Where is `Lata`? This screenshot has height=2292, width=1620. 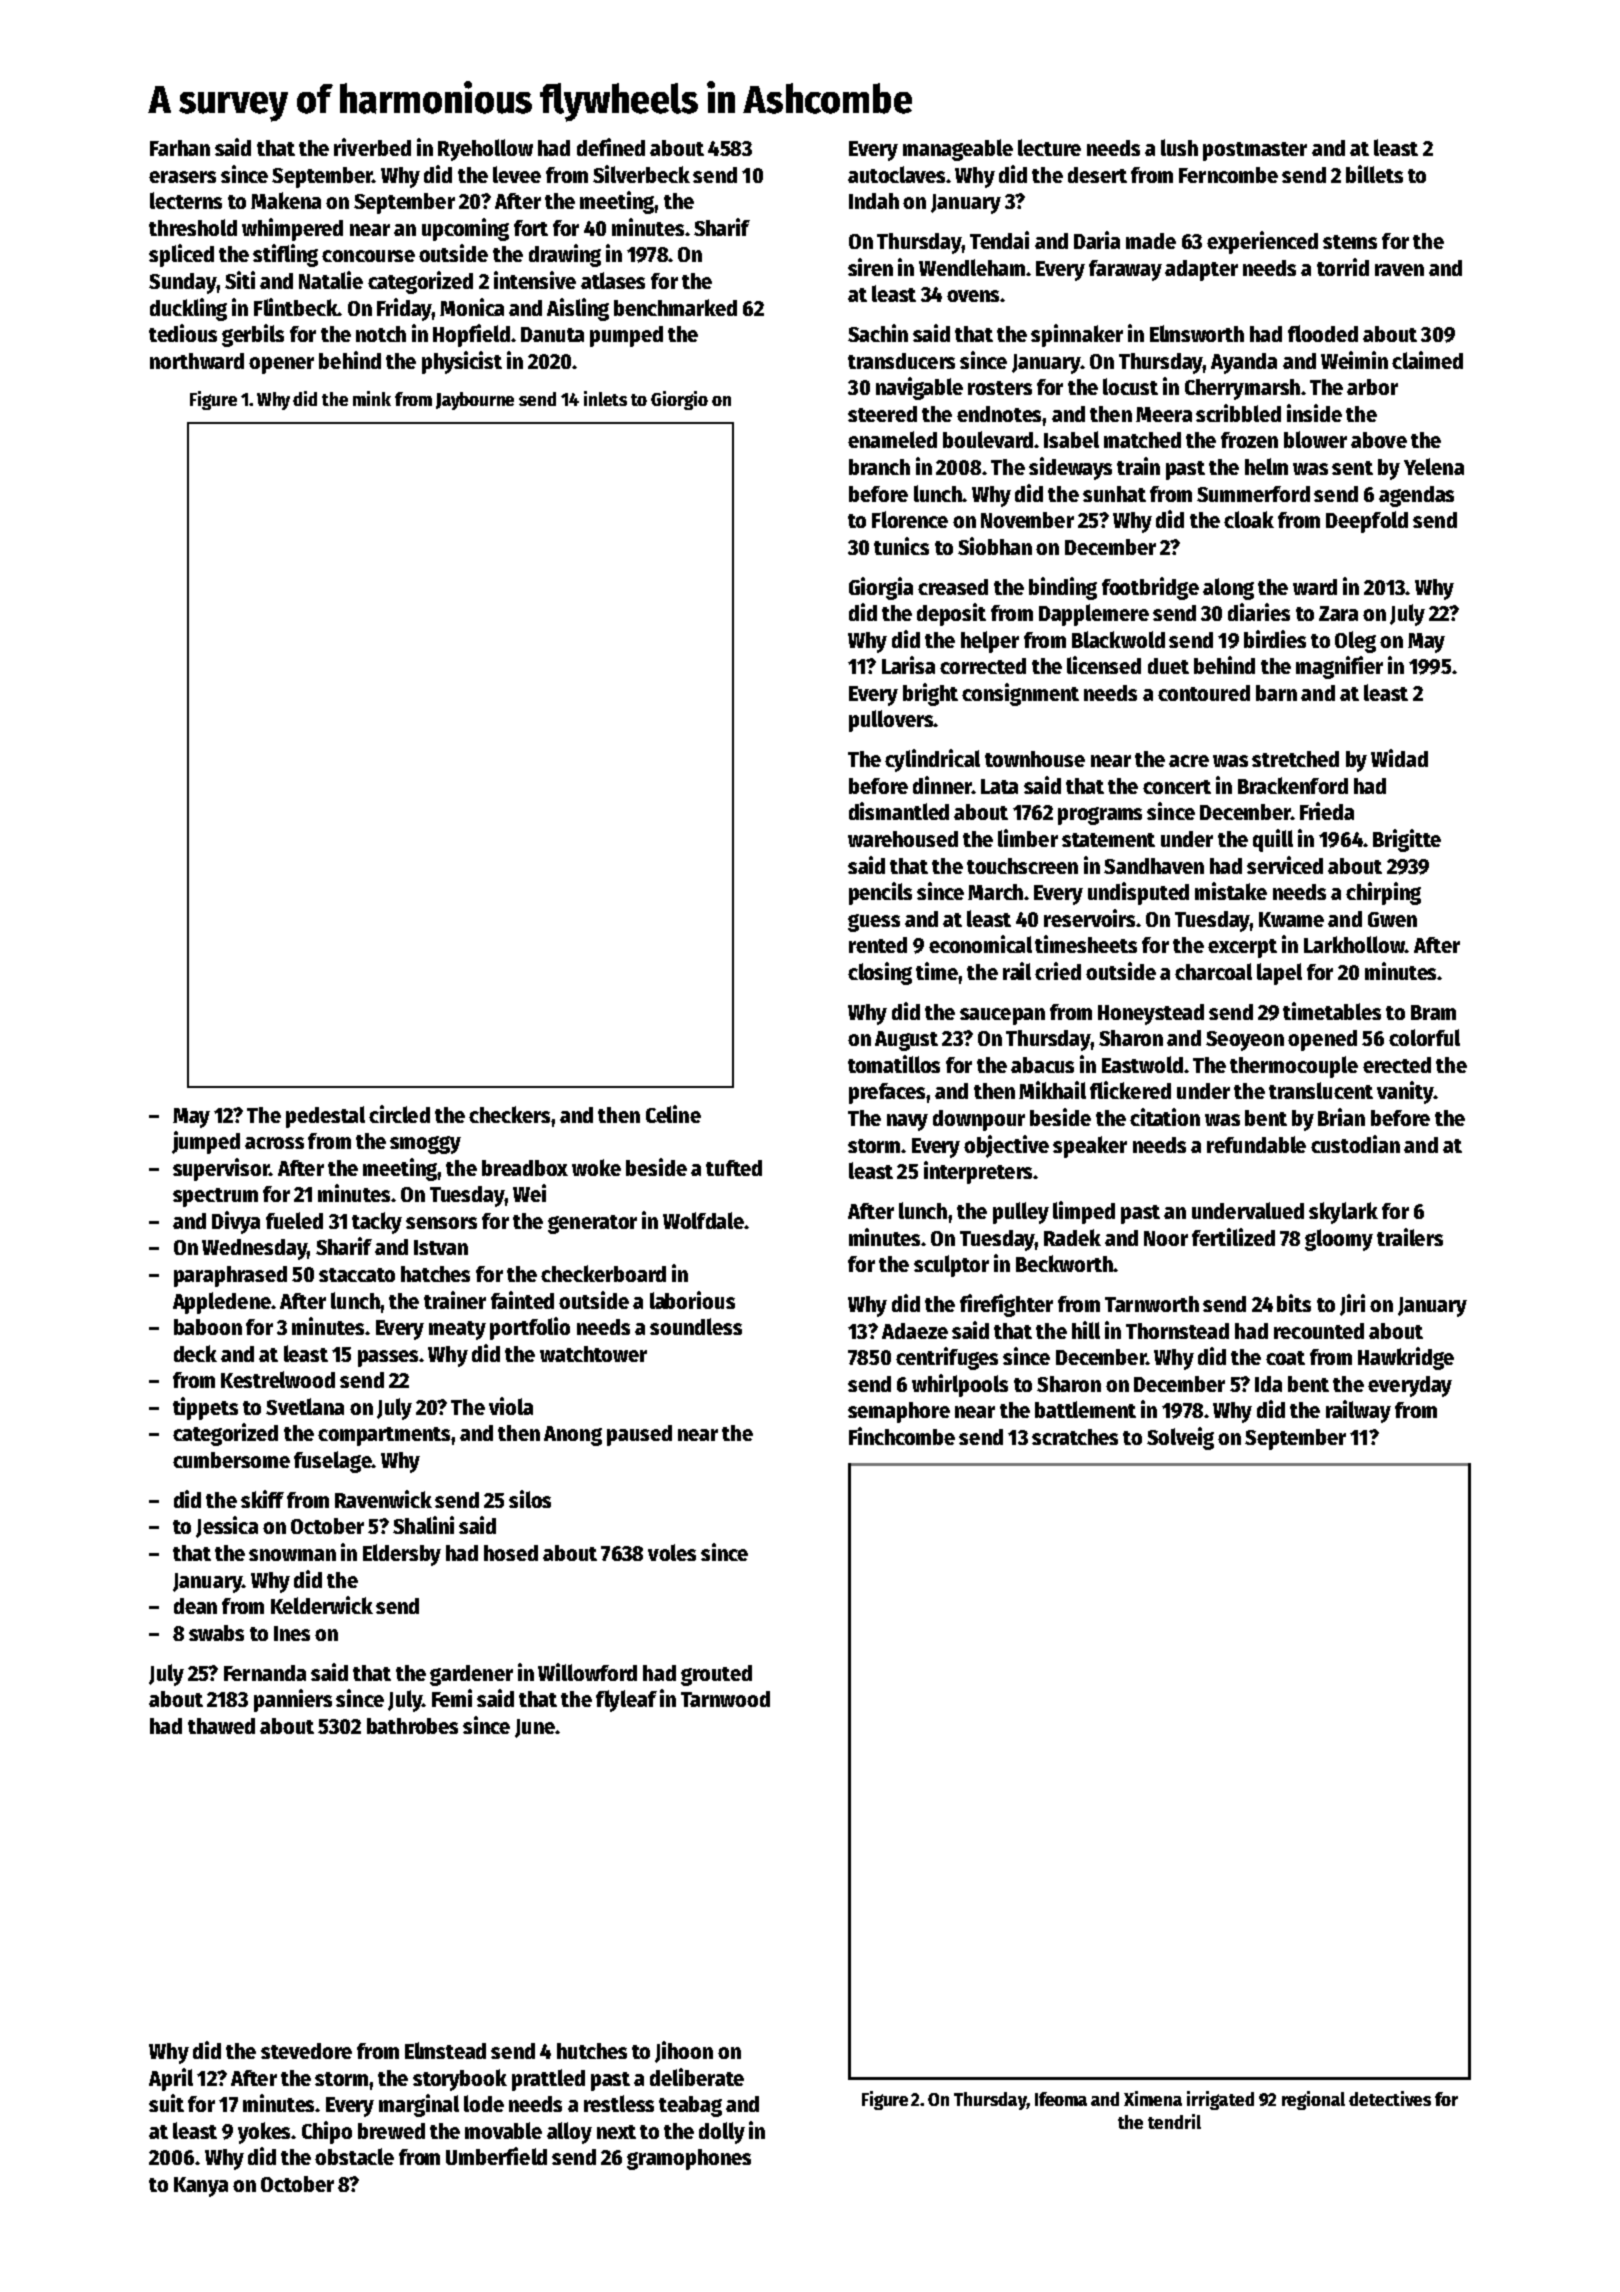
Lata is located at coordinates (999, 786).
